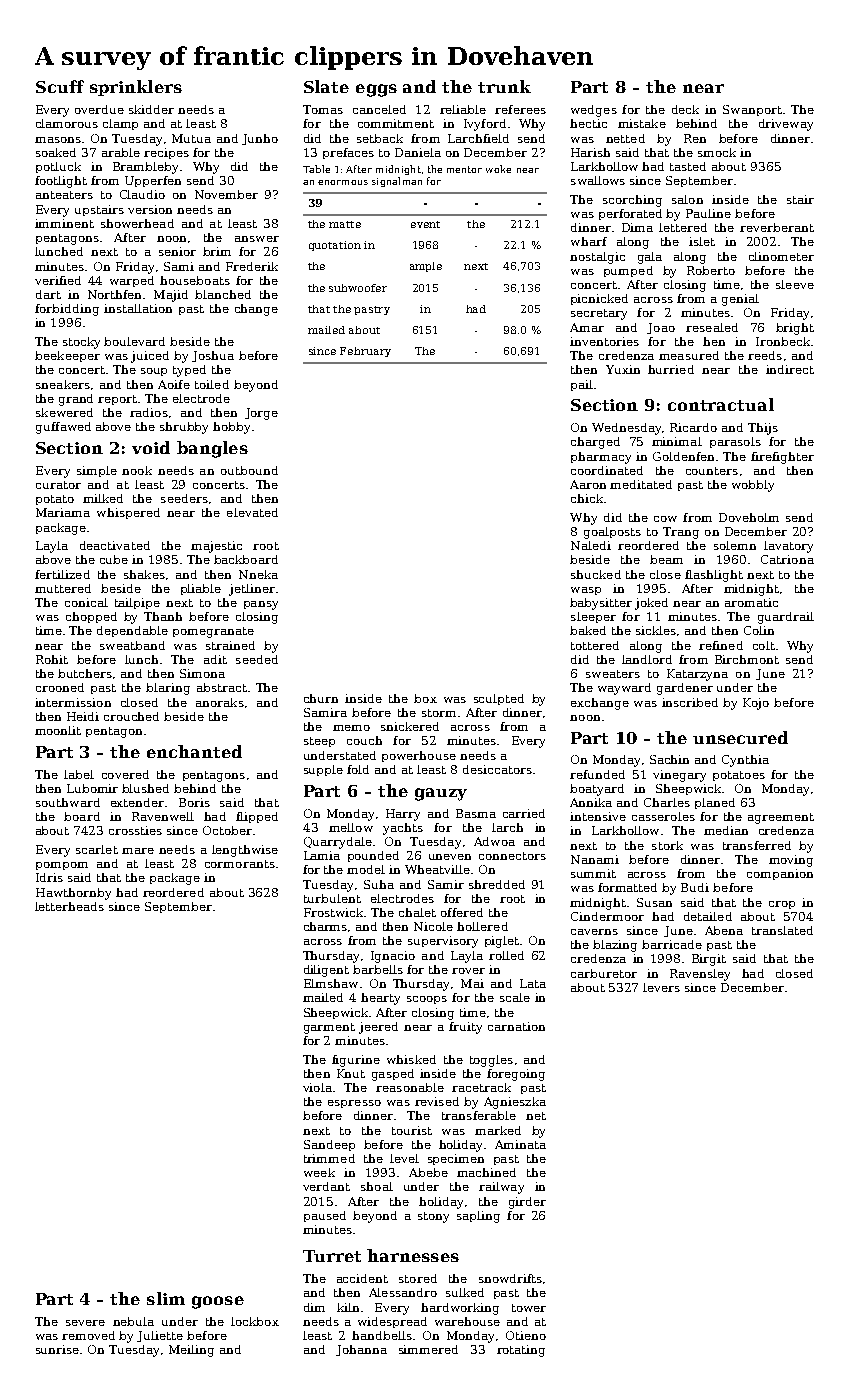 This screenshot has height=1400, width=849. Describe the element at coordinates (597, 790) in the screenshot. I see `boatyard` at that location.
